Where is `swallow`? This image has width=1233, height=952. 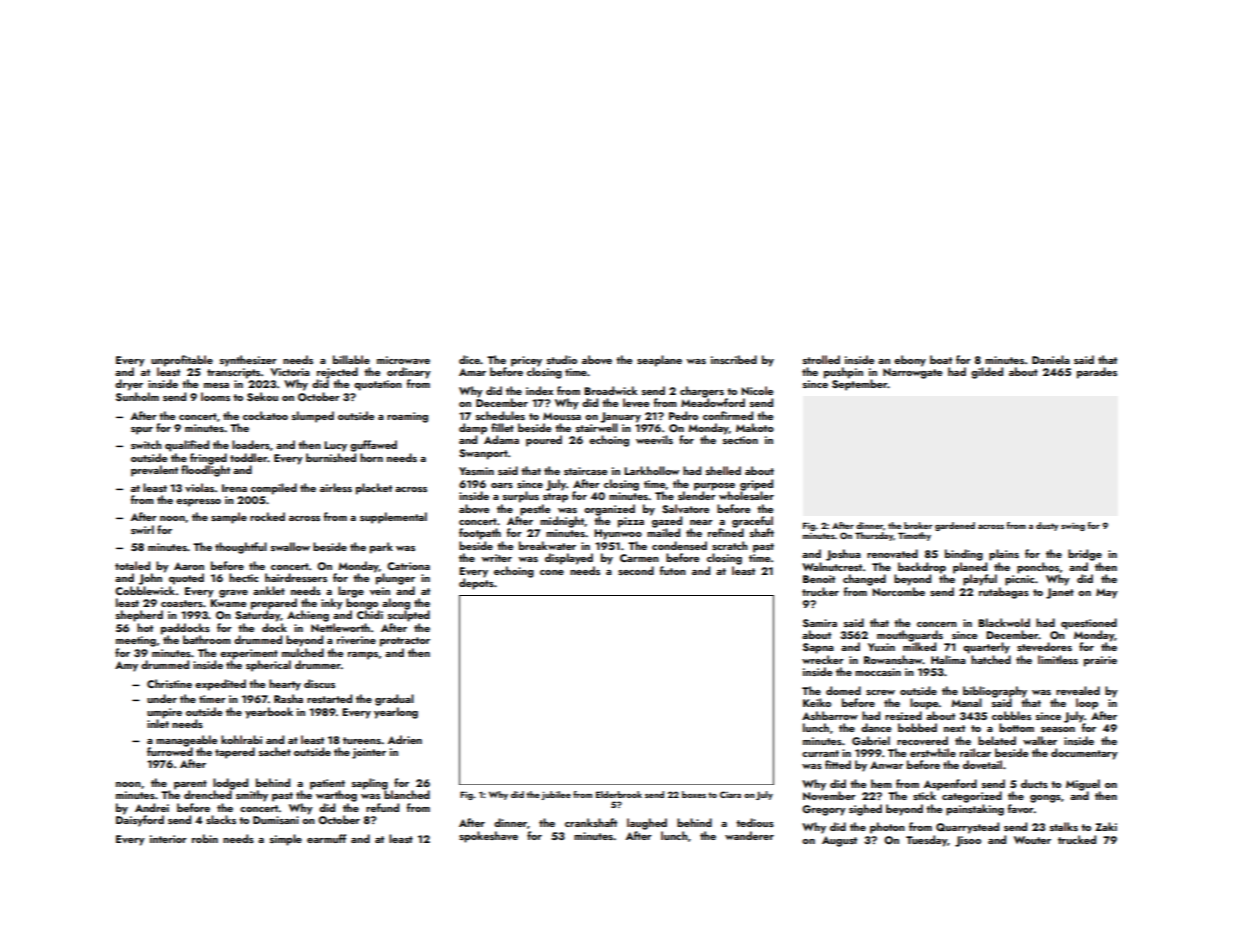 swallow is located at coordinates (290, 546).
